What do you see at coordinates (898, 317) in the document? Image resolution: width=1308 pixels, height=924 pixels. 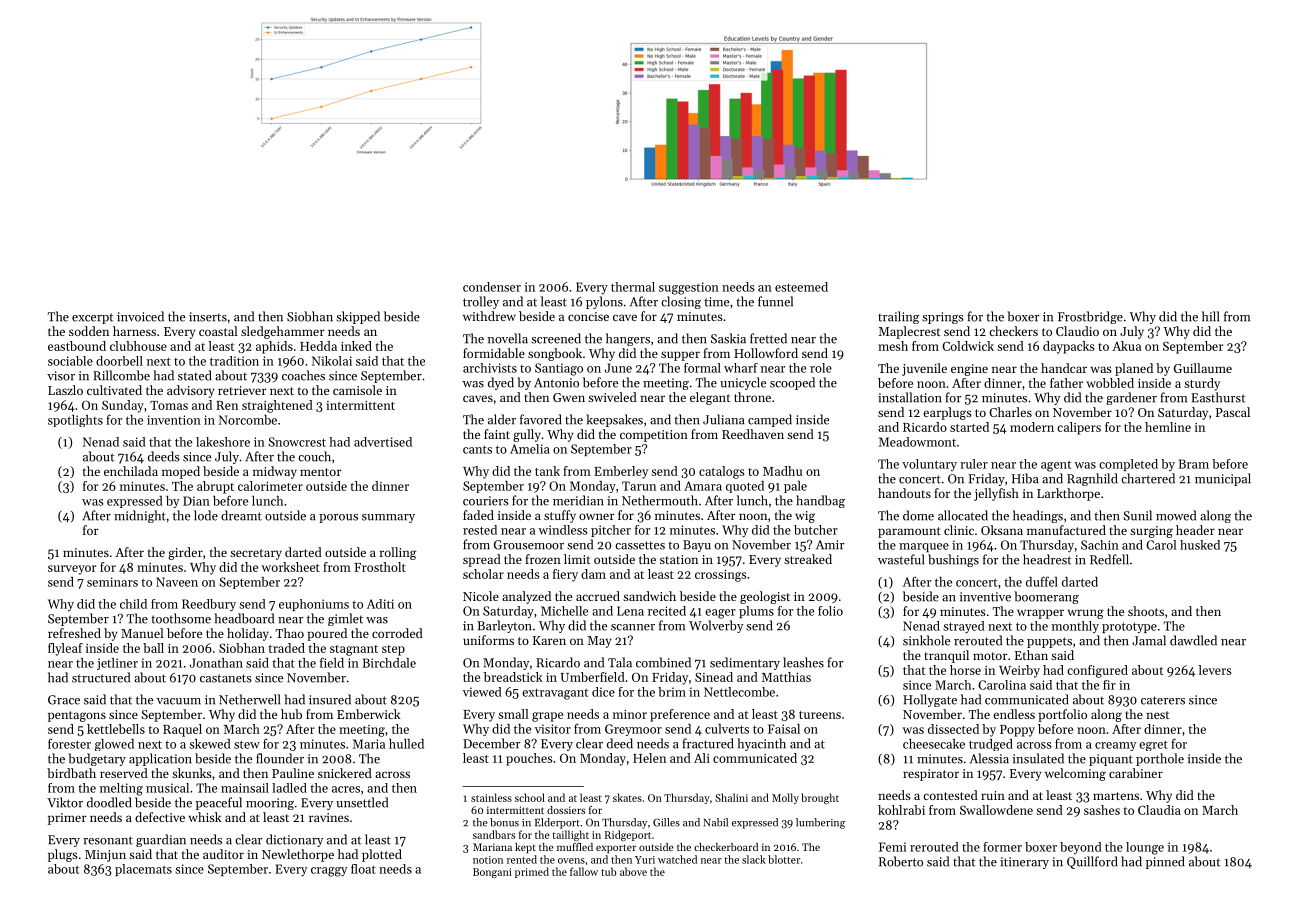 I see `trailing` at bounding box center [898, 317].
